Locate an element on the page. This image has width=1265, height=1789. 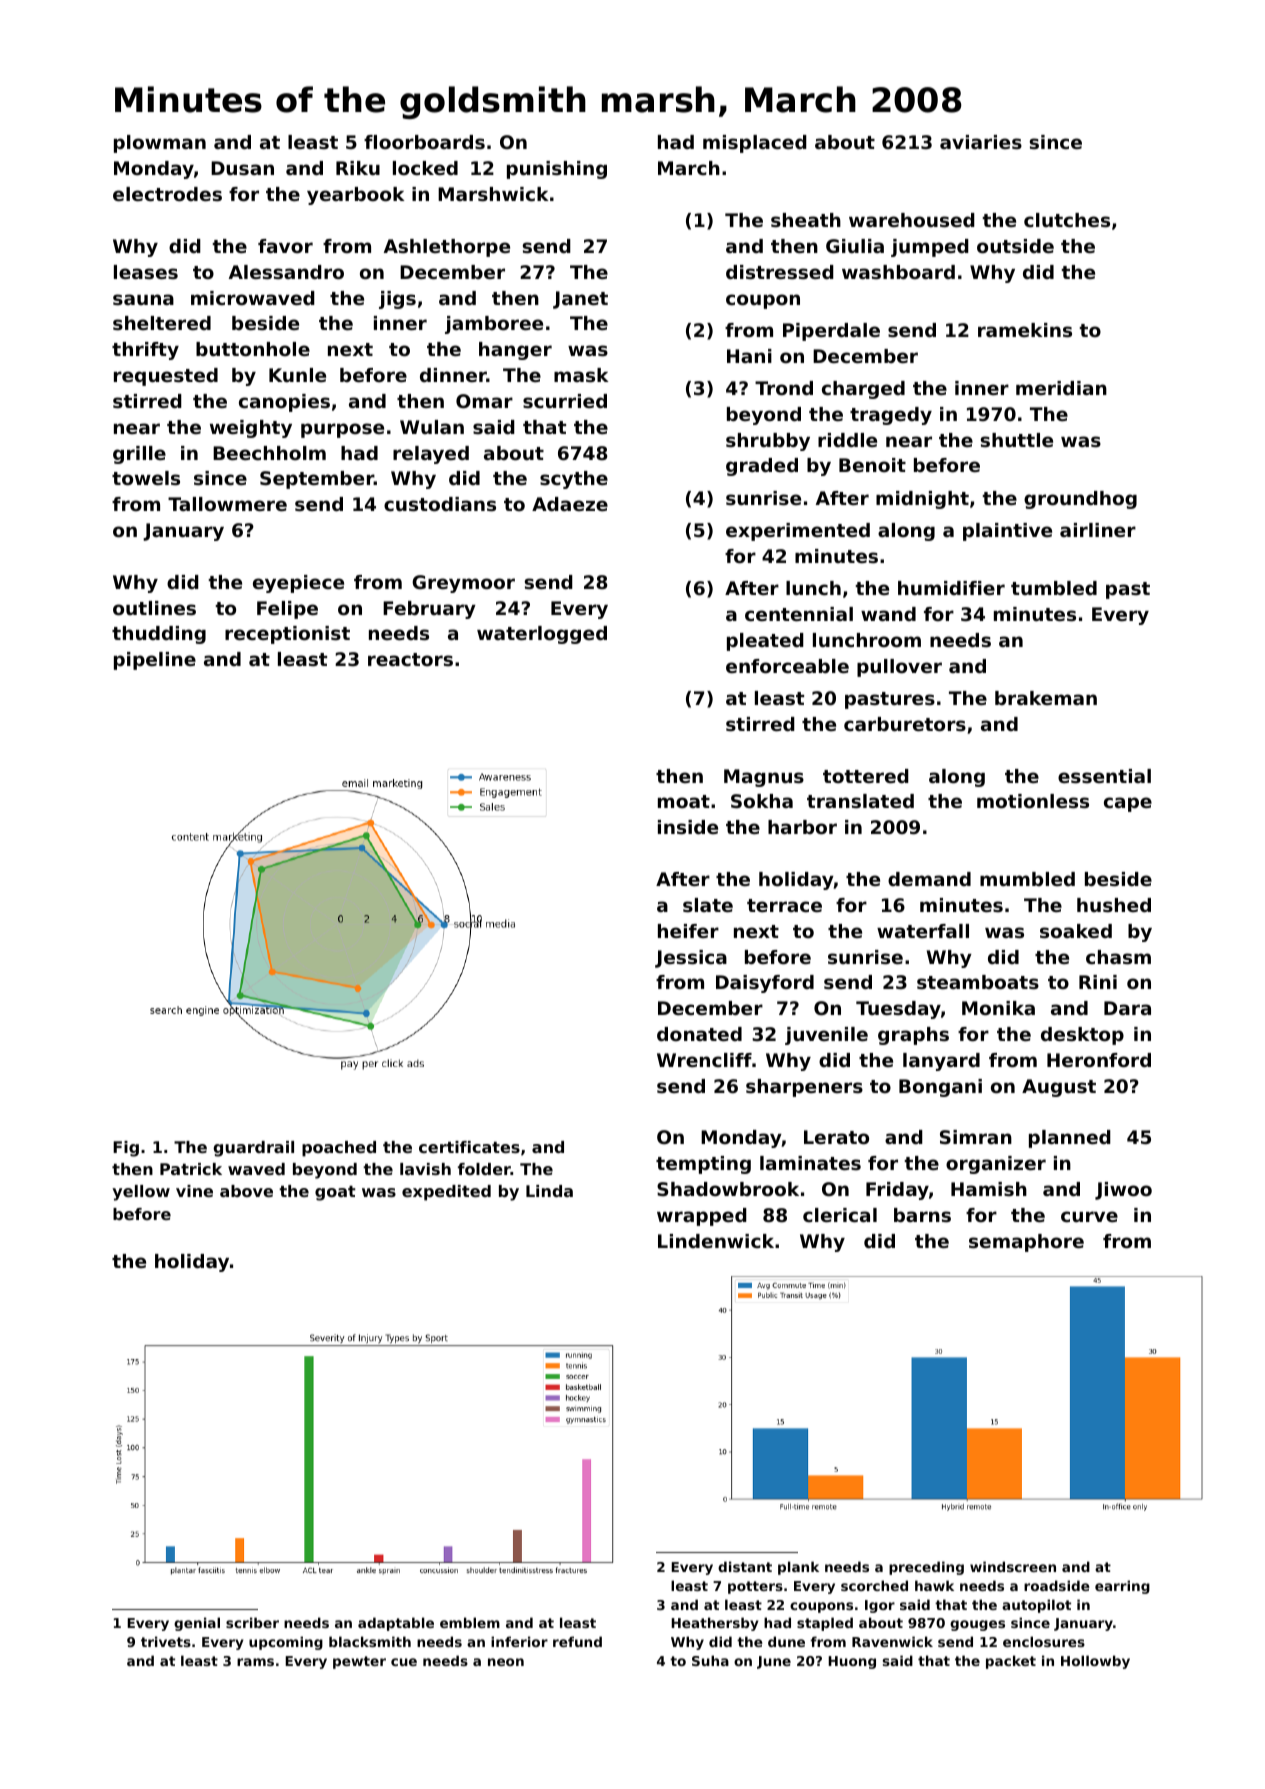
moat is located at coordinates (684, 801).
